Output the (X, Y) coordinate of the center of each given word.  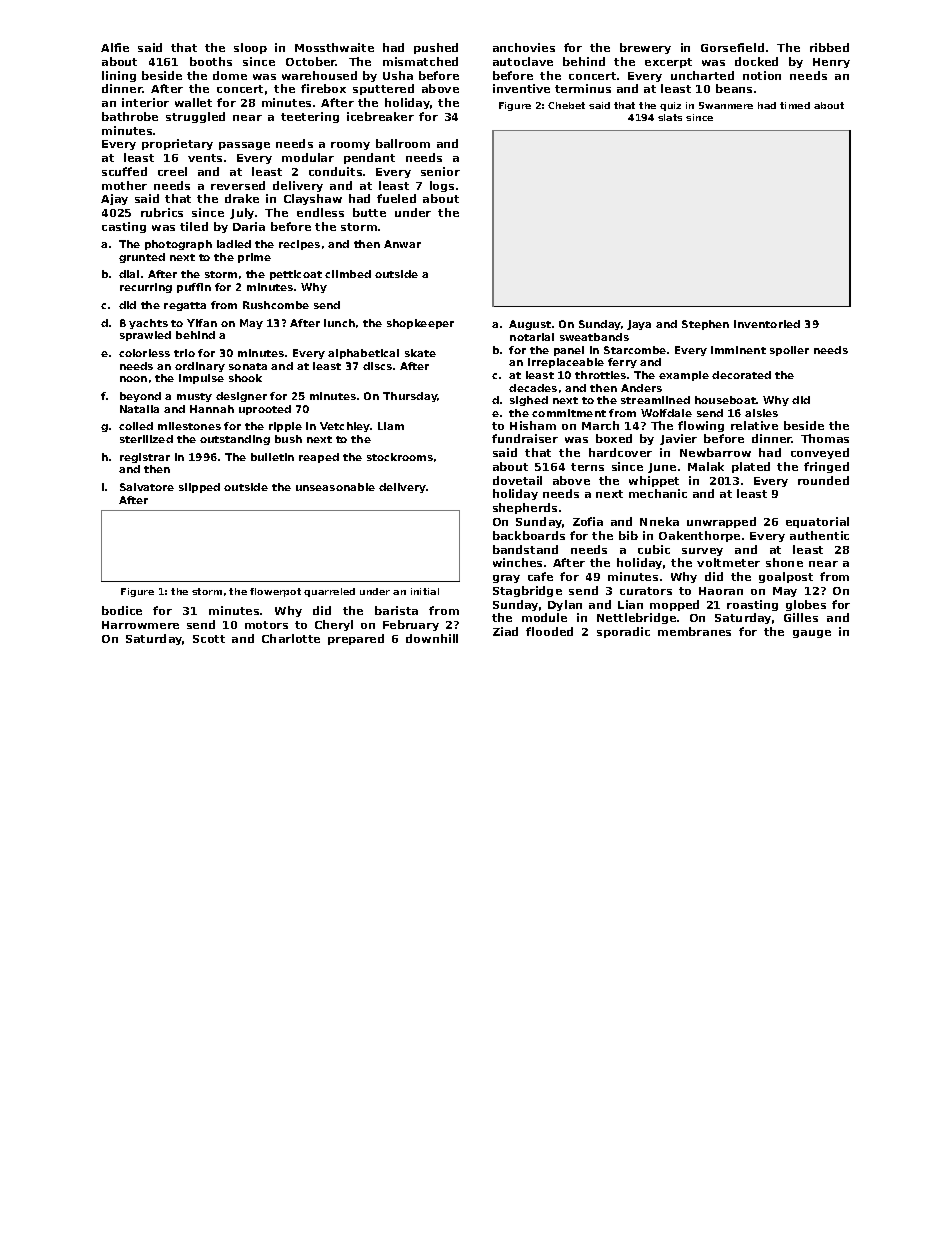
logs (442, 186)
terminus (583, 88)
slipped (199, 488)
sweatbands (594, 337)
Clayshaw (313, 199)
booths (211, 61)
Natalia (139, 409)
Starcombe (635, 350)
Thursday (410, 397)
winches (517, 562)
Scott (209, 639)
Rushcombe (276, 305)
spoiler (789, 351)
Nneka (659, 521)
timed (795, 105)
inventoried (767, 324)
